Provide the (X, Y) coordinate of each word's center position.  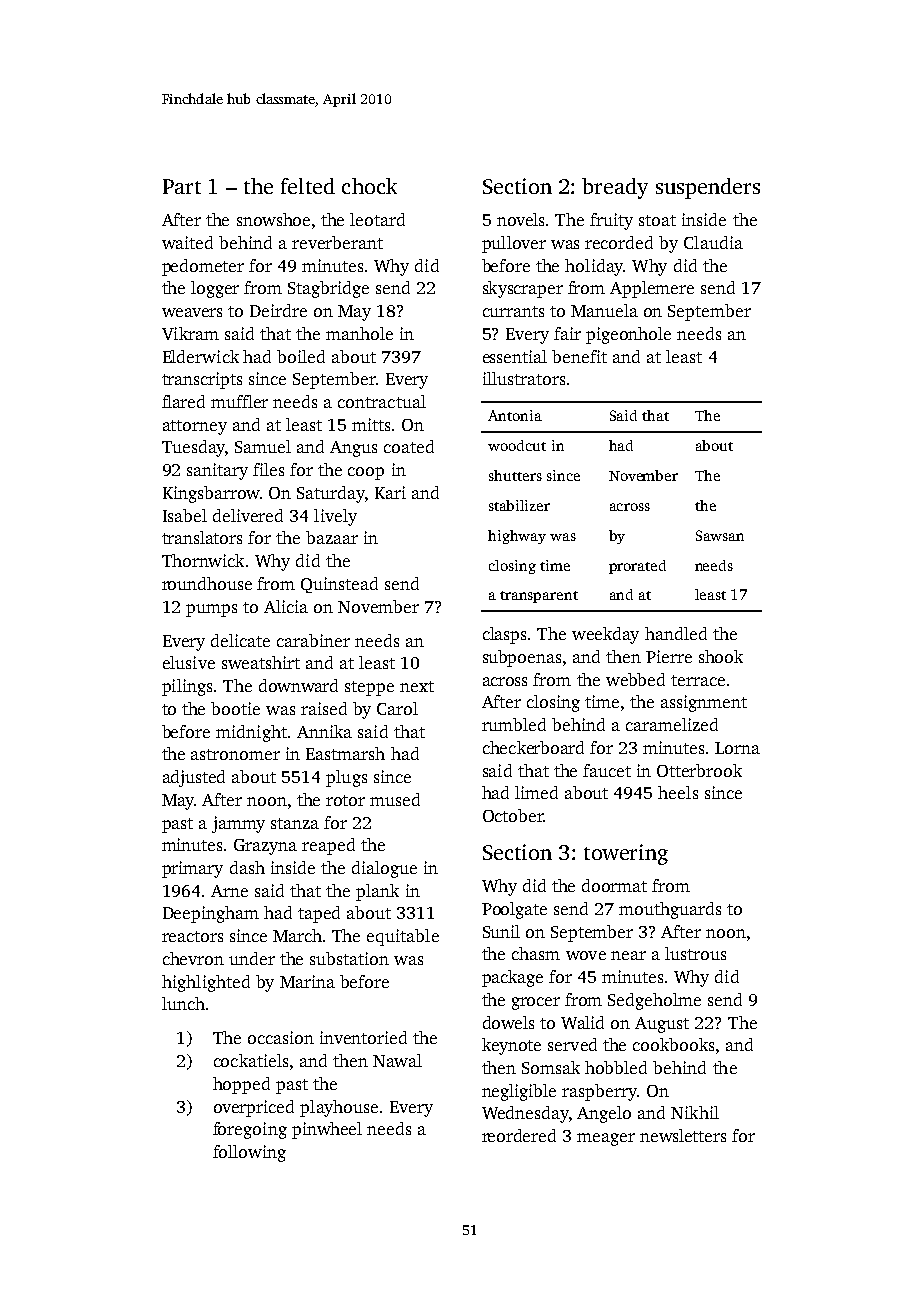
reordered (519, 1135)
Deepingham (211, 914)
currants (513, 311)
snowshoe (273, 219)
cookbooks (673, 1044)
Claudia (713, 242)
